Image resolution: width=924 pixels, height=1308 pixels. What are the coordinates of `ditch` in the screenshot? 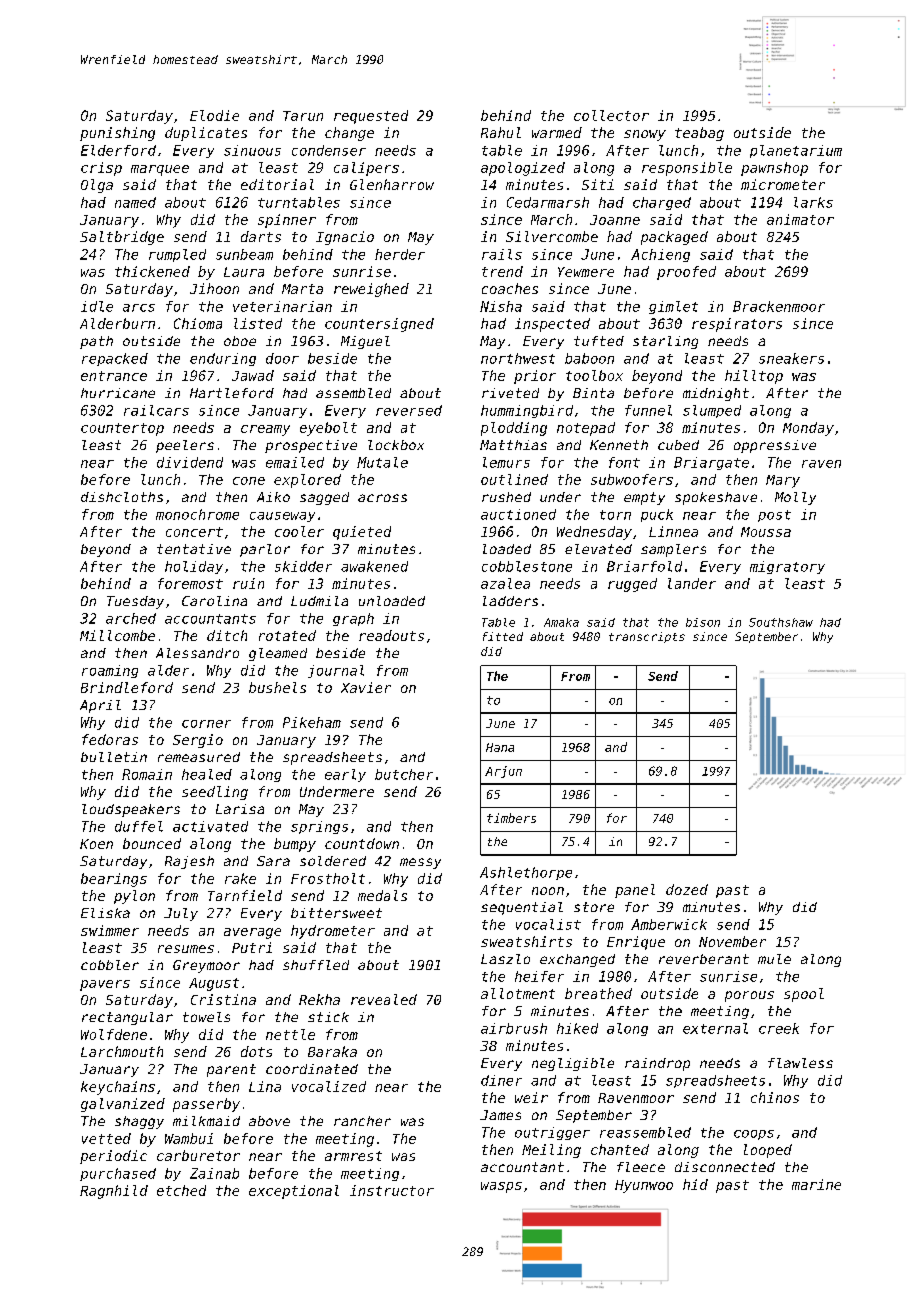 It's located at (227, 635).
